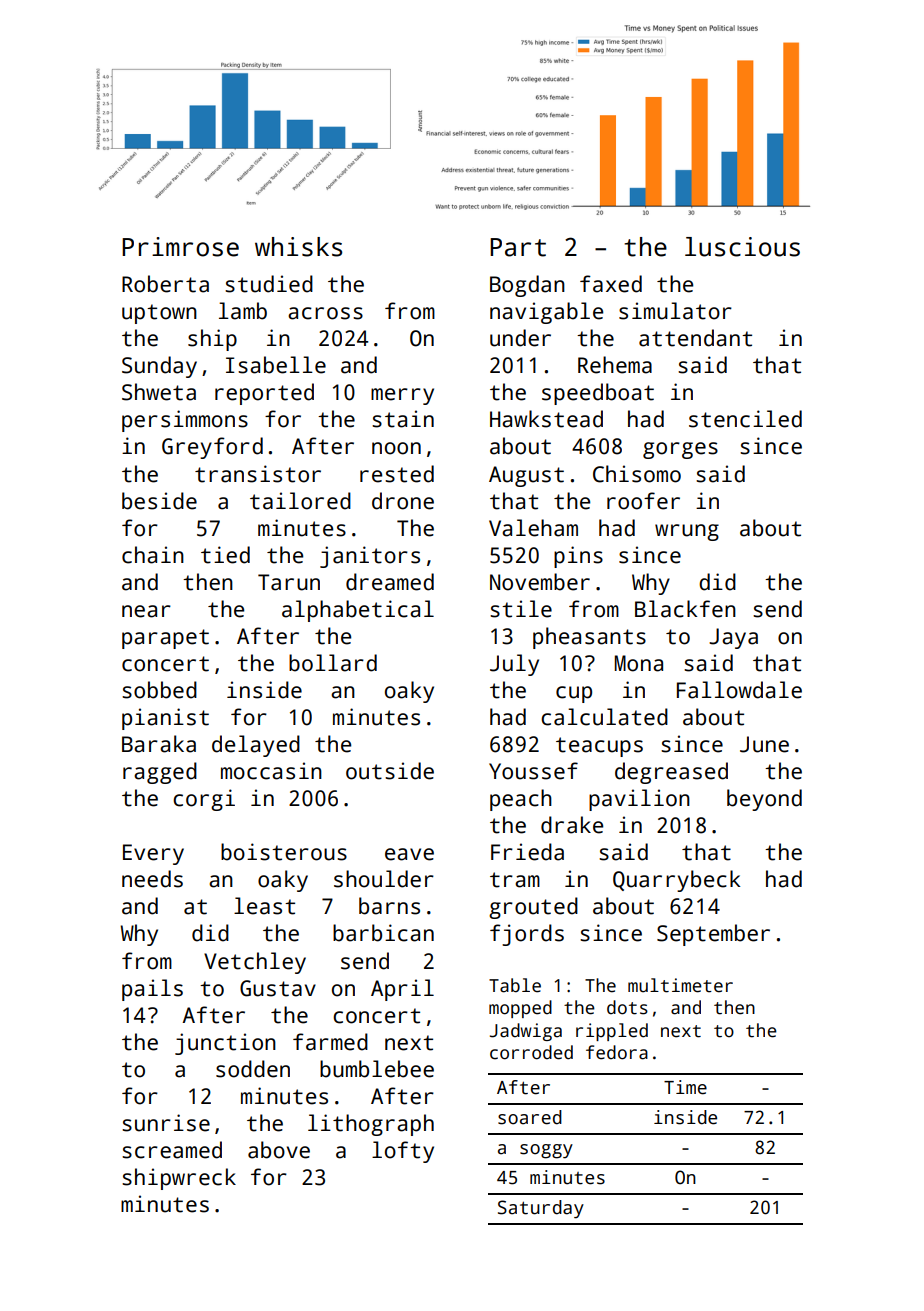 The width and height of the screenshot is (924, 1311). I want to click on wrung, so click(687, 532).
